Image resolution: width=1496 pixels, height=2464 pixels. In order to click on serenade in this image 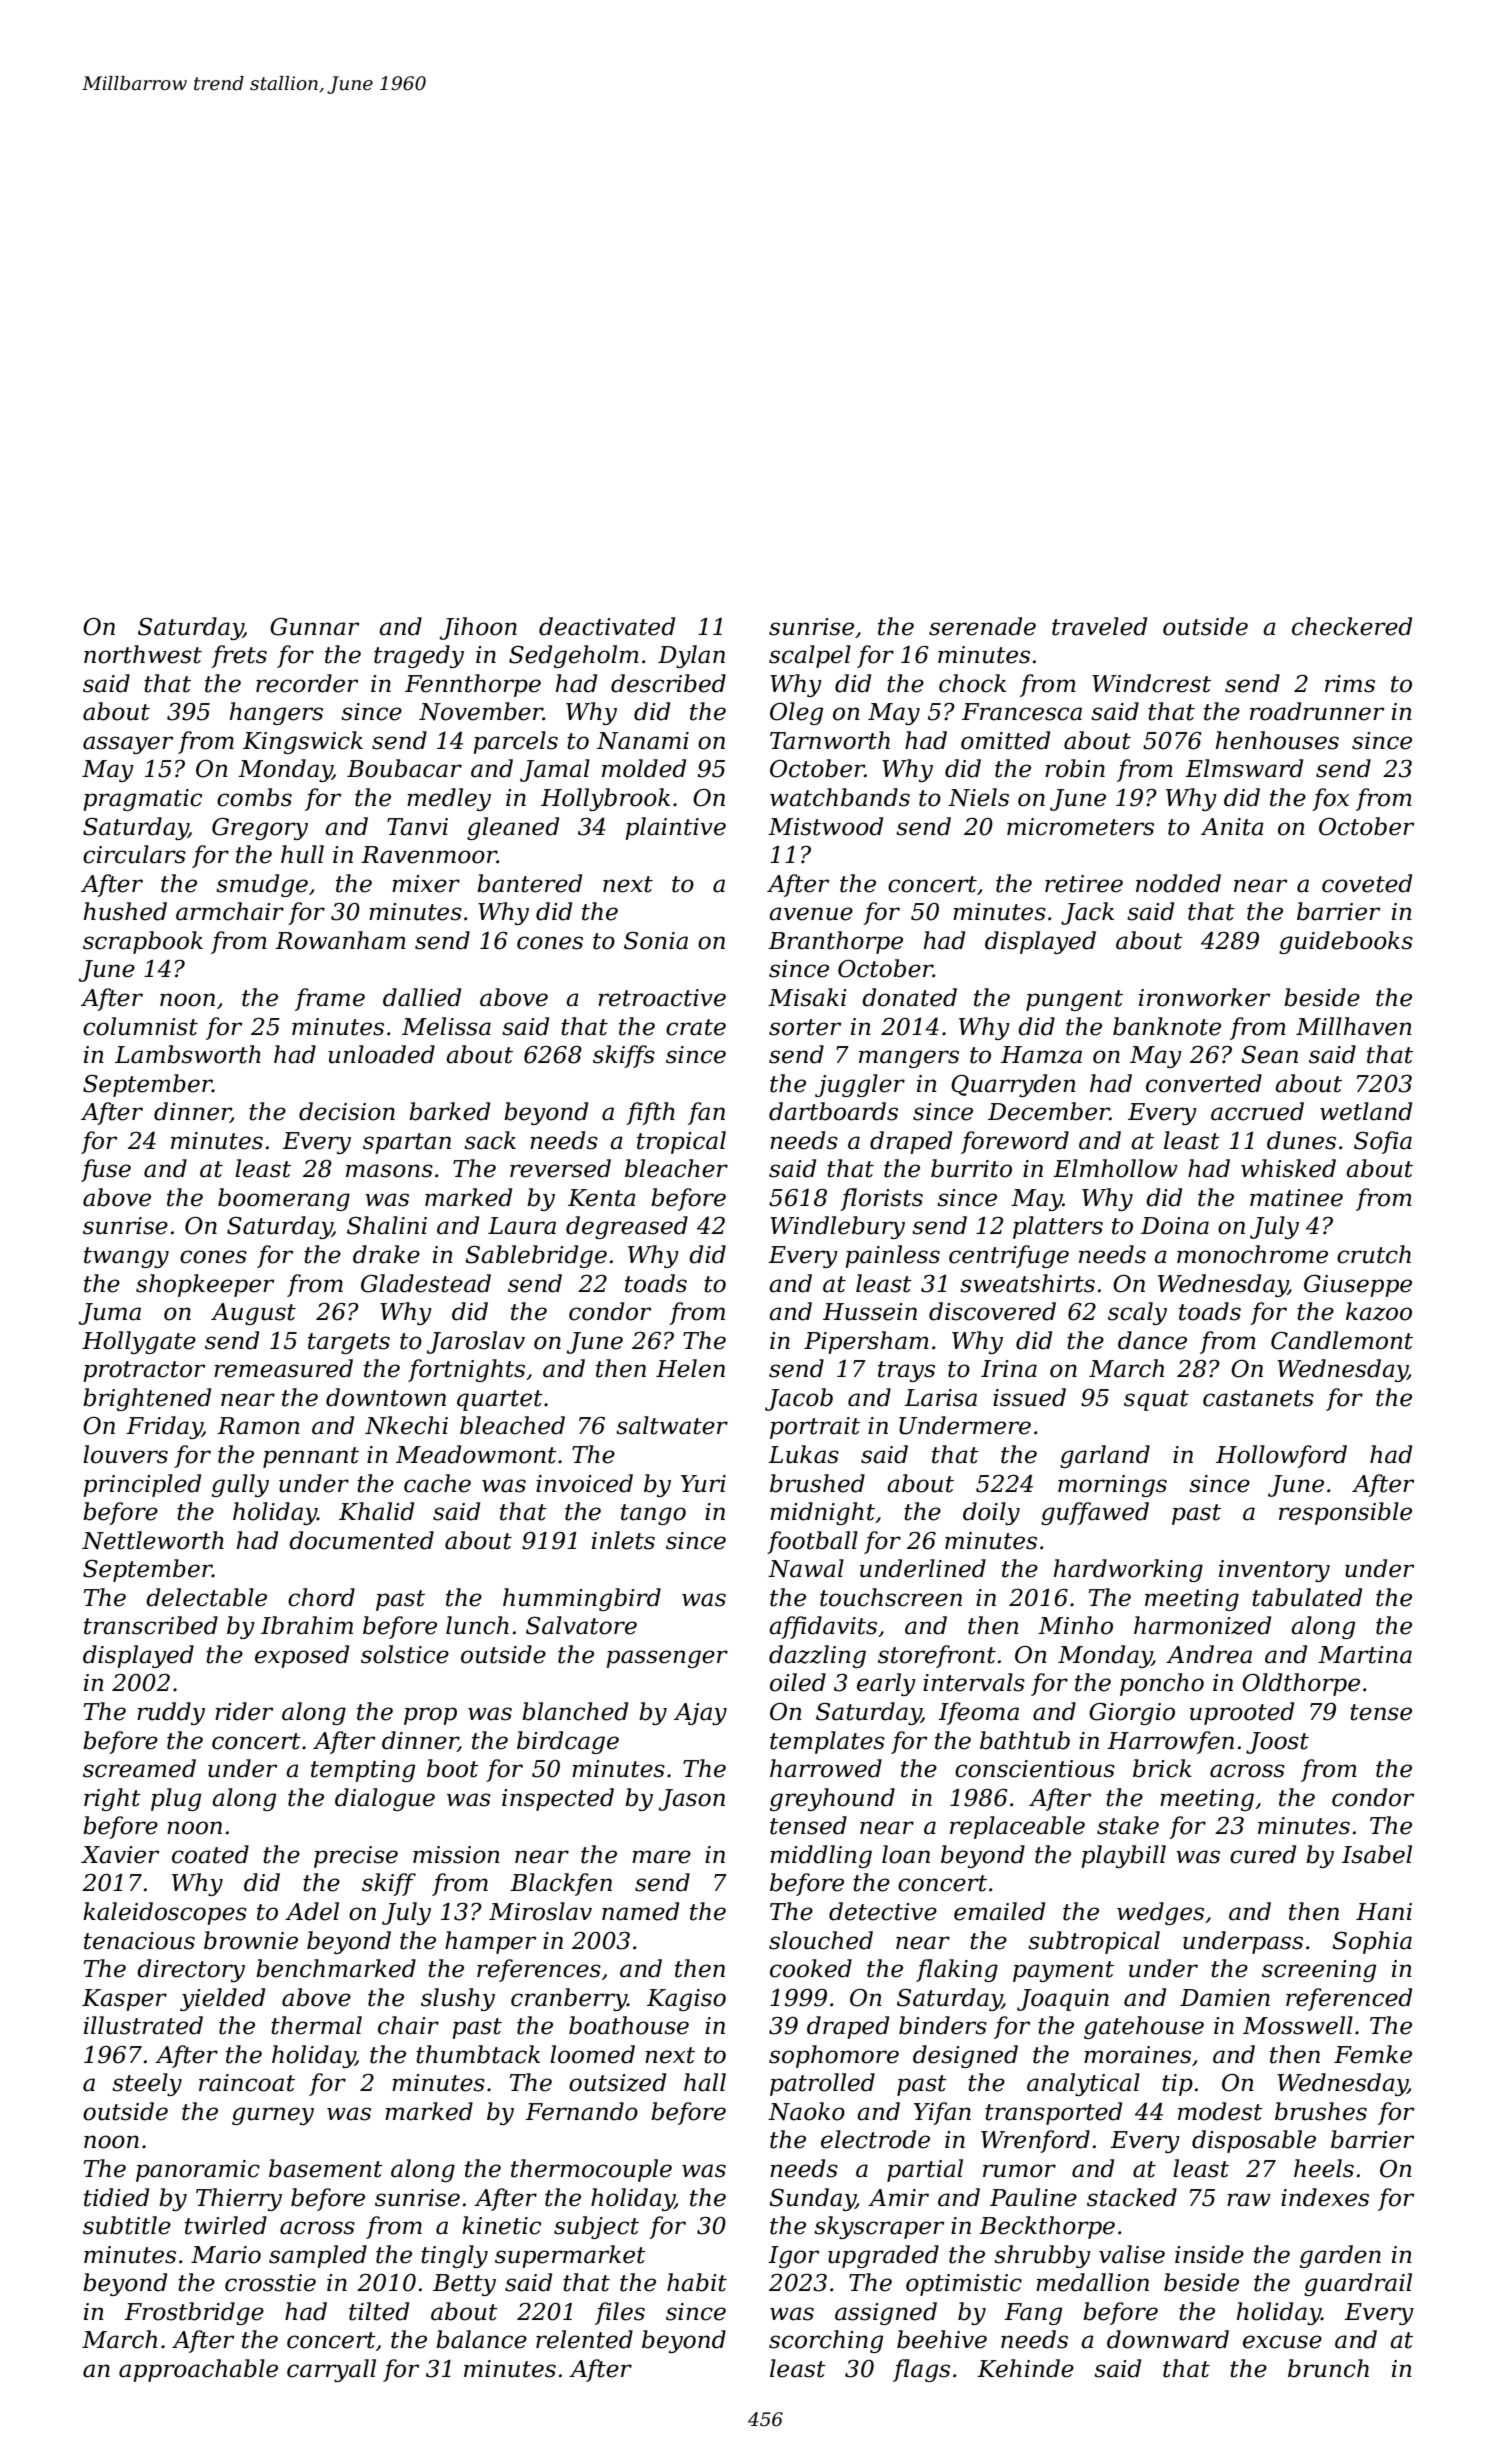, I will do `click(982, 626)`.
